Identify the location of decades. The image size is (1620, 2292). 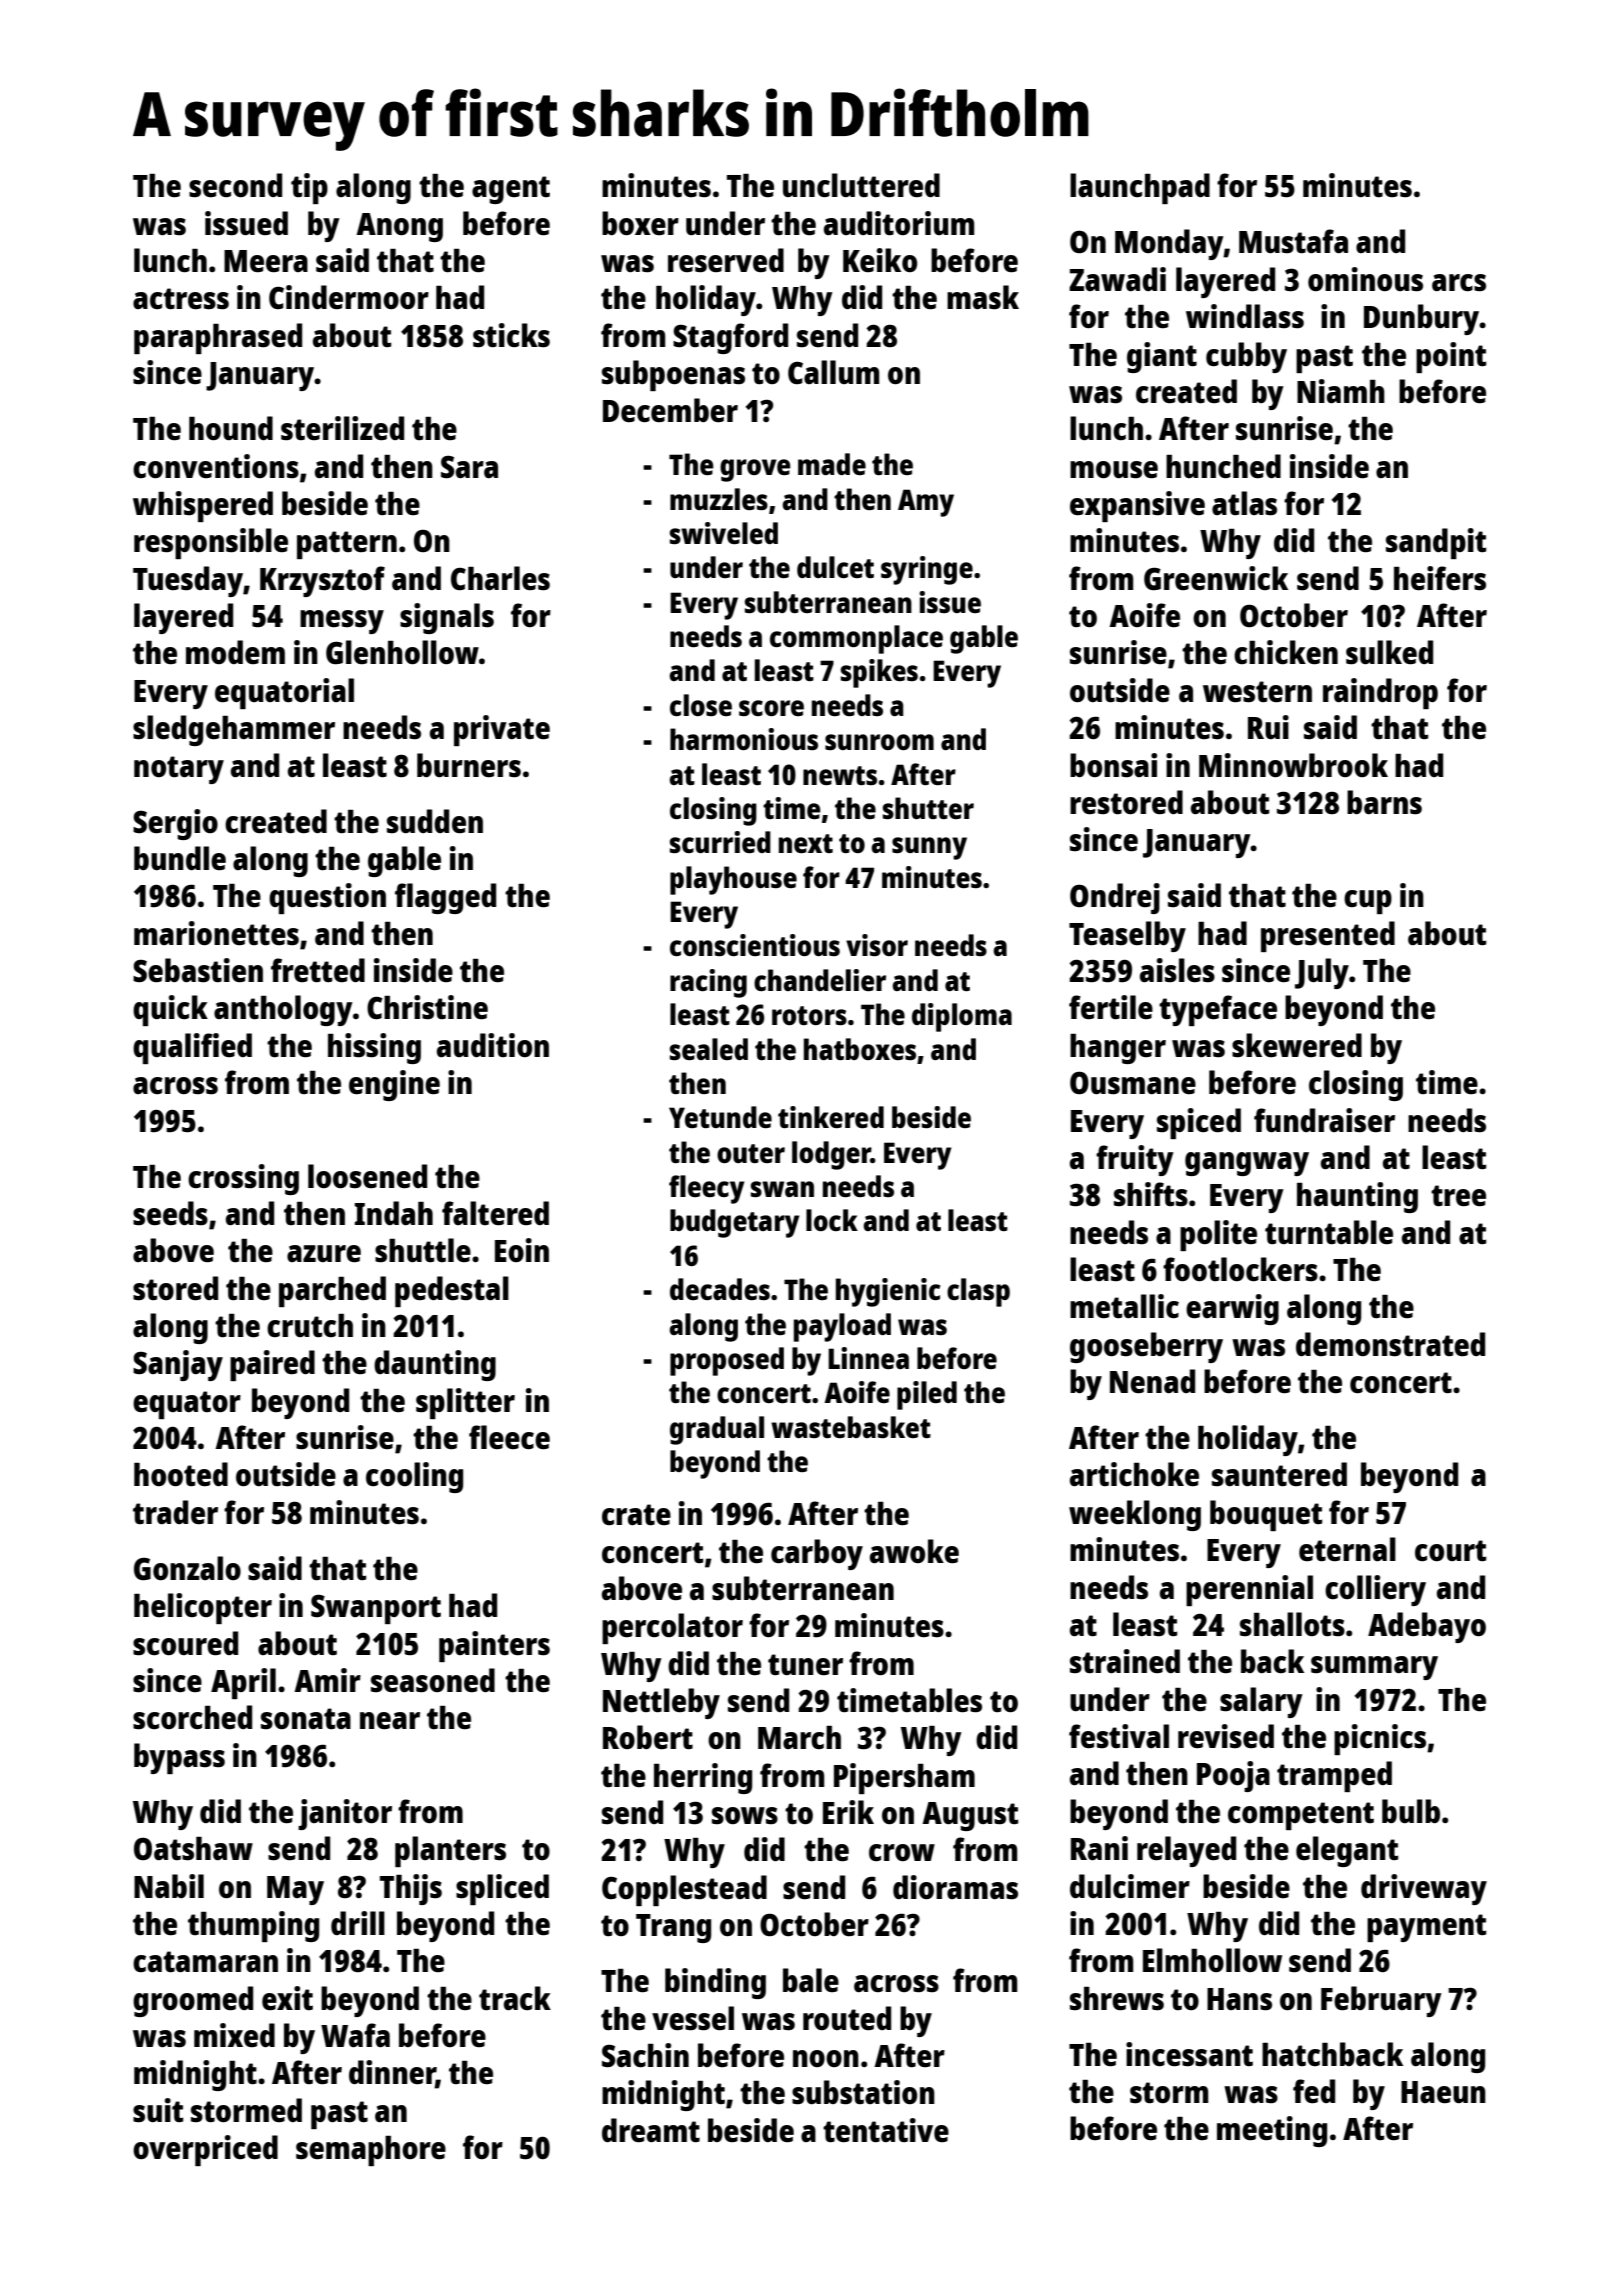
(720, 1289).
